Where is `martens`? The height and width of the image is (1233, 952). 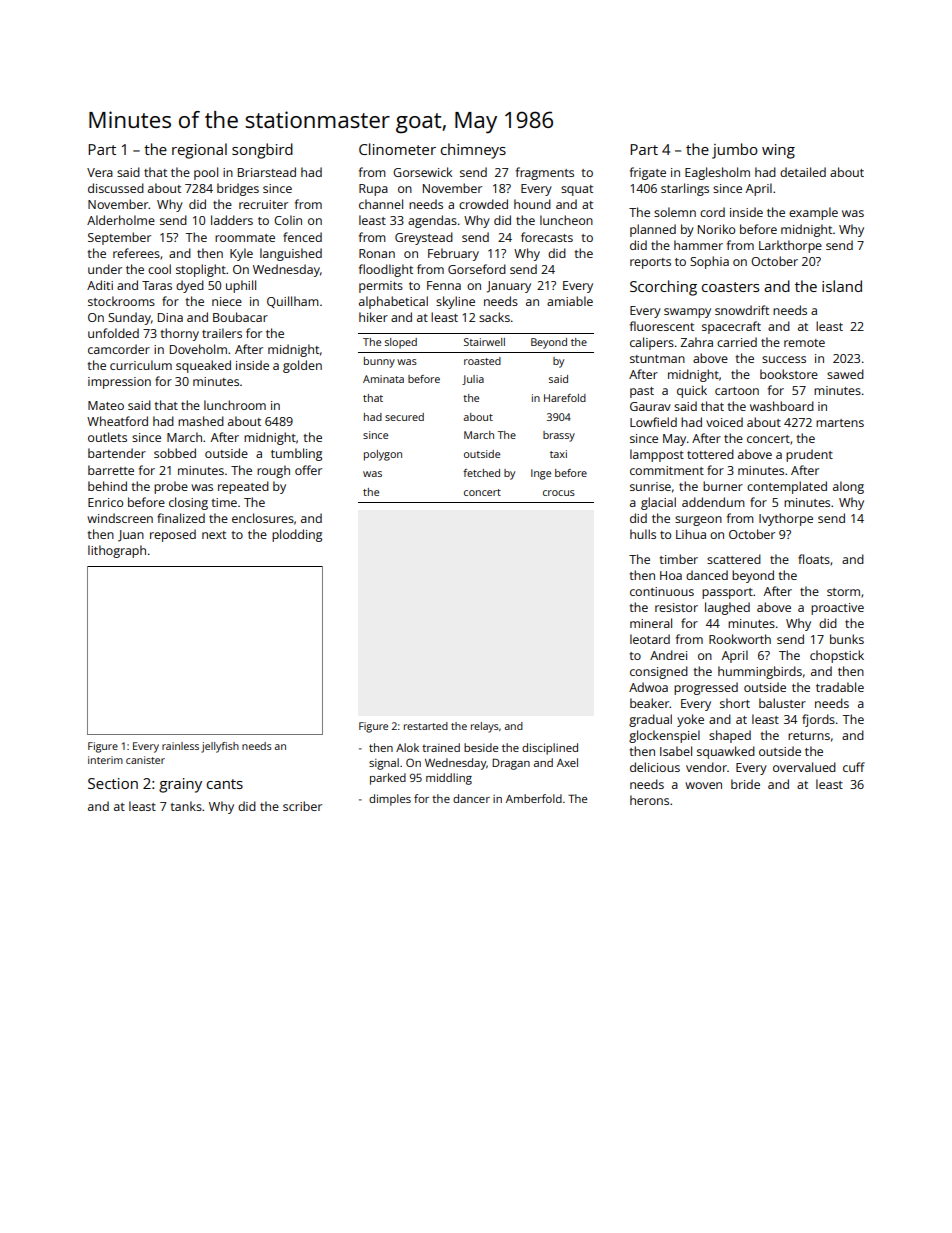
martens is located at coordinates (840, 423).
